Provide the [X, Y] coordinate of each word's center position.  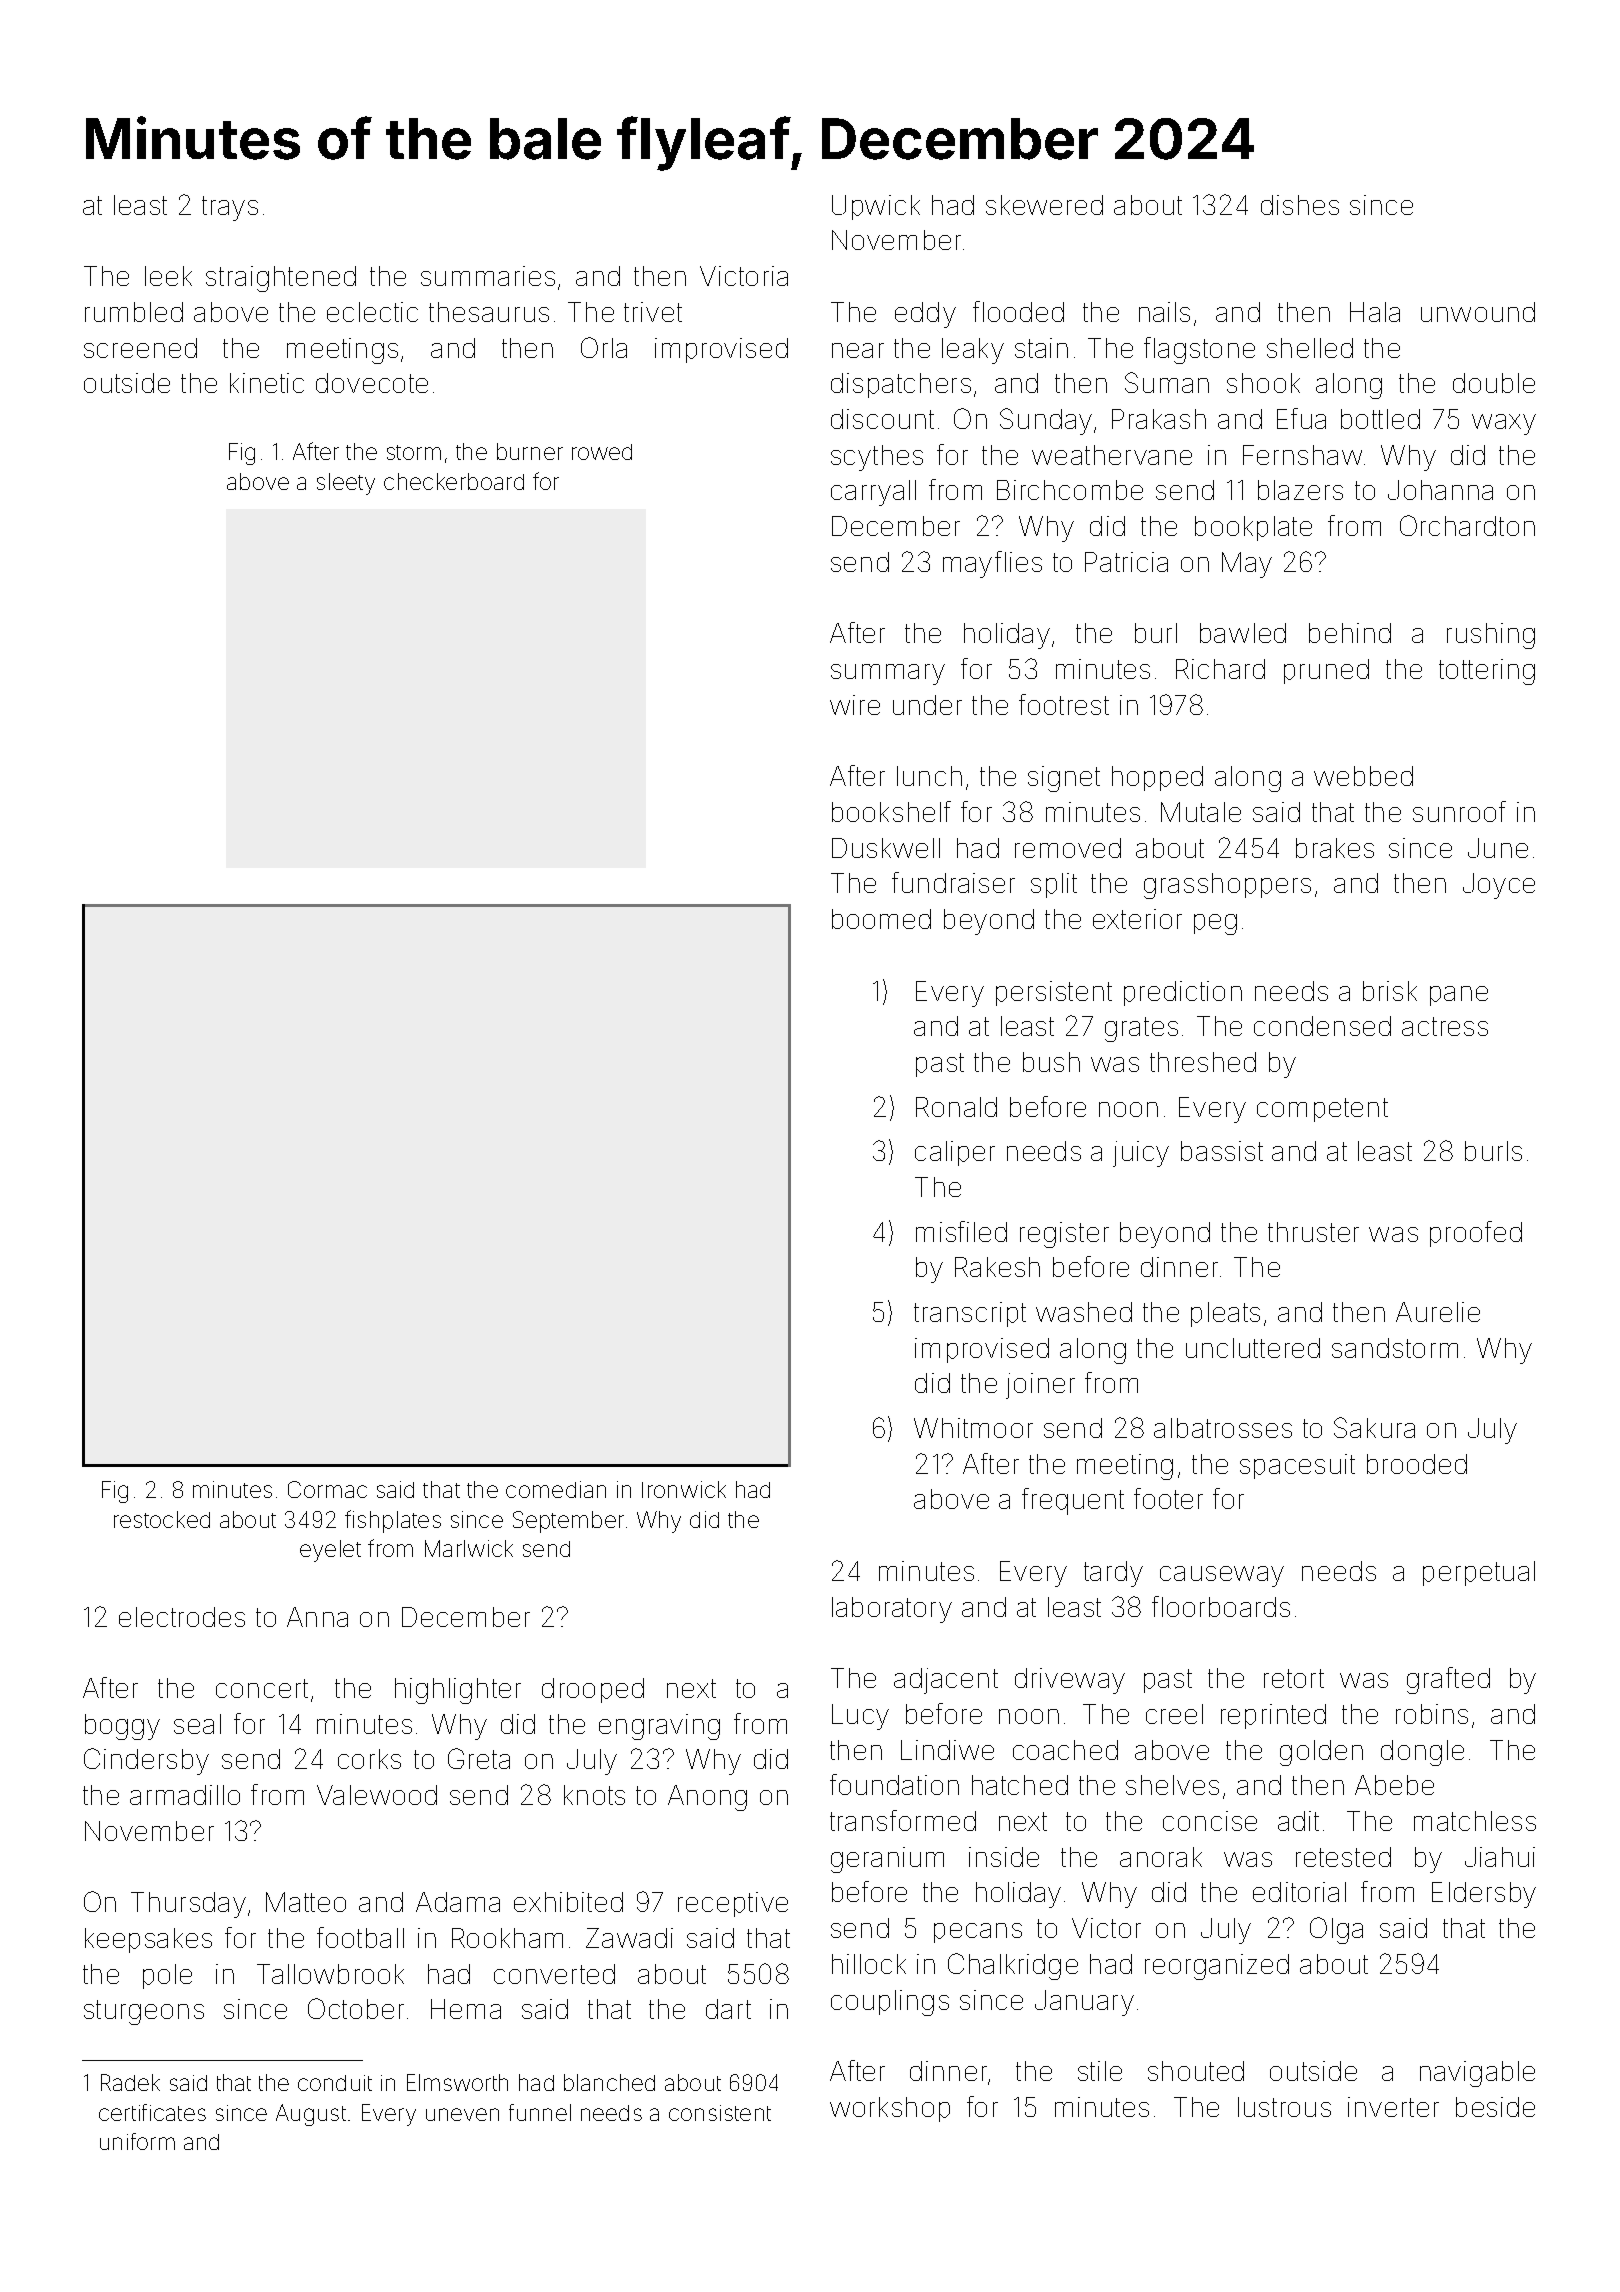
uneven [462, 2114]
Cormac [327, 1489]
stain [1041, 348]
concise [1210, 1821]
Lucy [860, 1717]
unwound [1478, 312]
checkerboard [454, 481]
